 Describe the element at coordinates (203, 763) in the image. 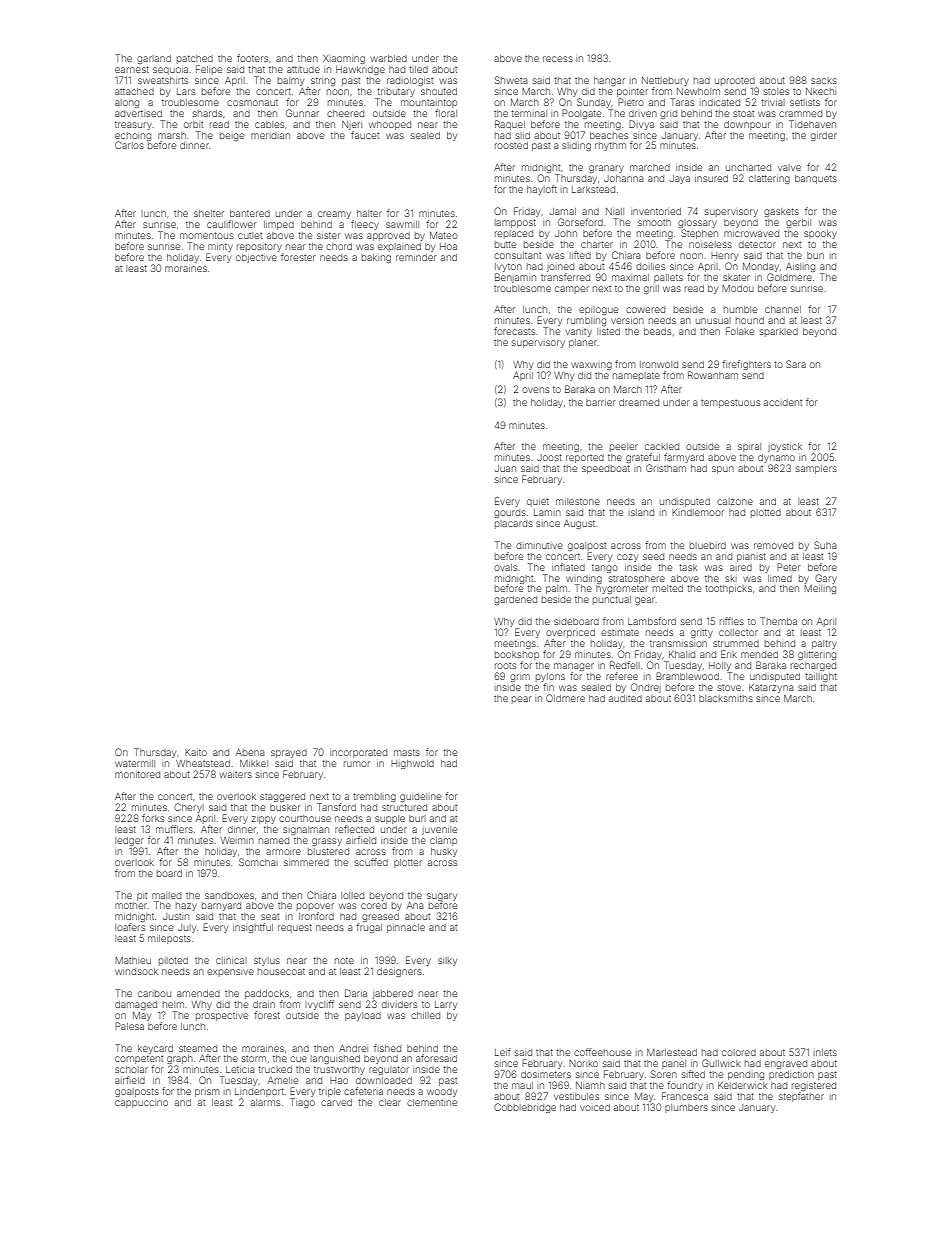

I see `Wheatstead` at that location.
